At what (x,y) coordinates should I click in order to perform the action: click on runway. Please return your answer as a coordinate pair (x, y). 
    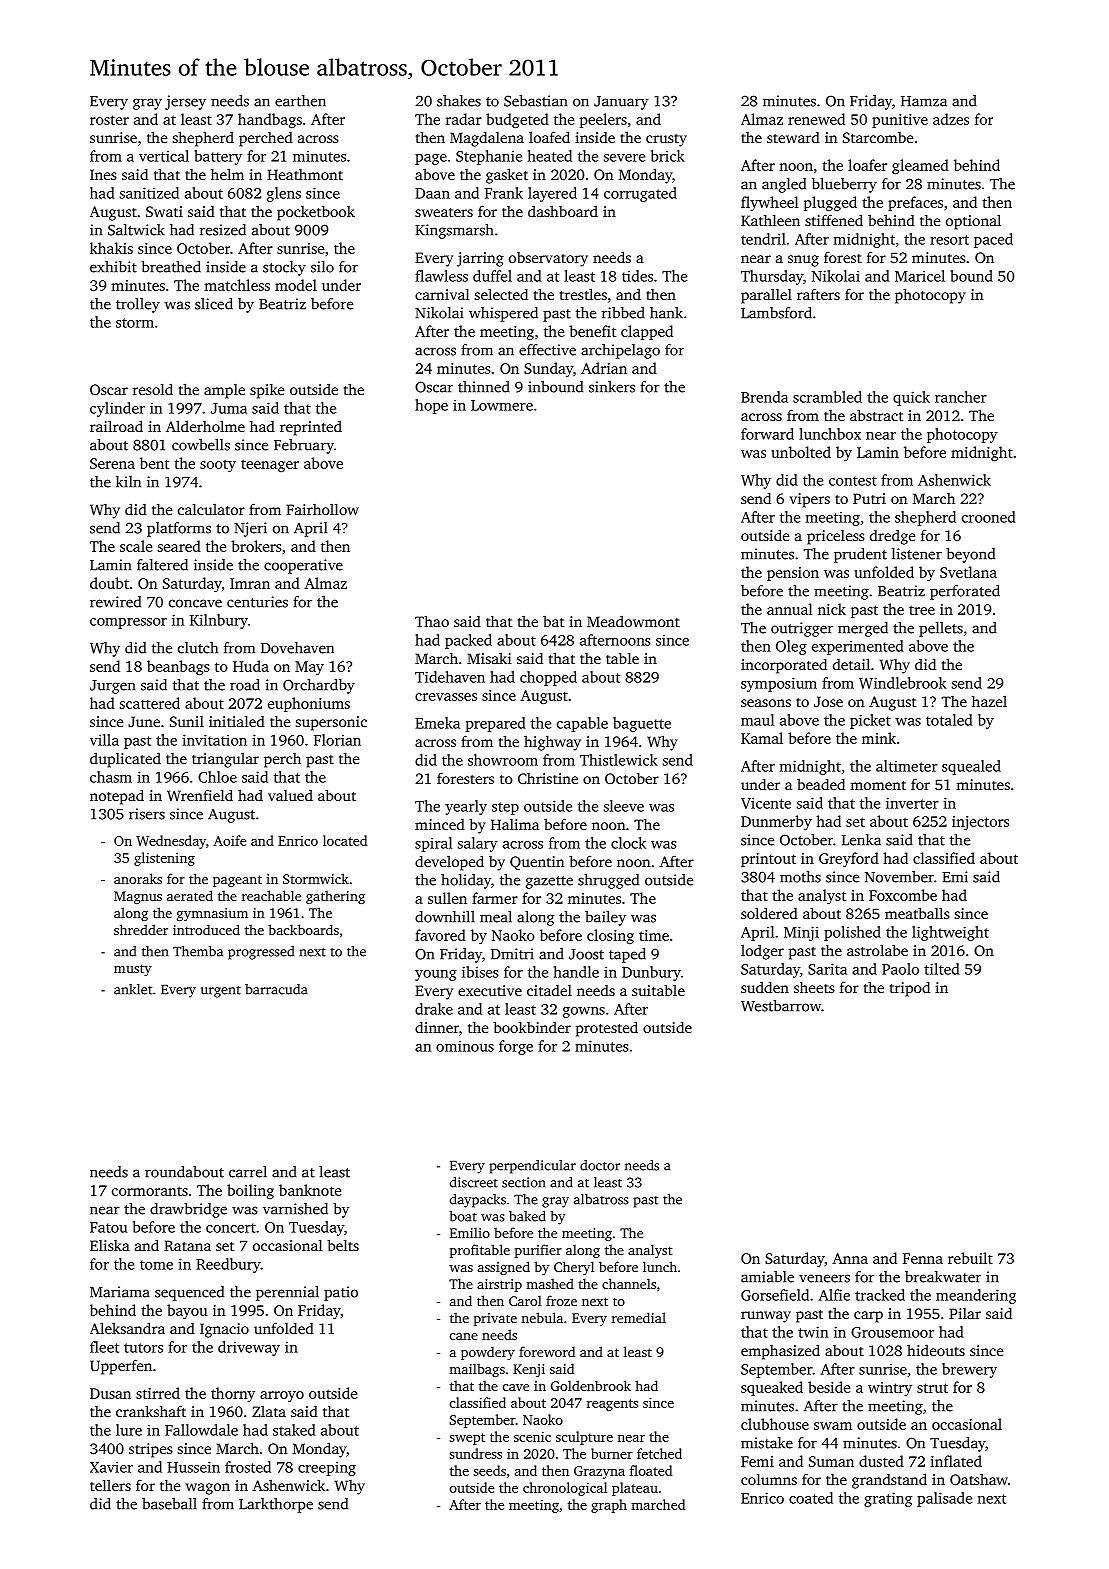
    Looking at the image, I should click on (766, 1317).
